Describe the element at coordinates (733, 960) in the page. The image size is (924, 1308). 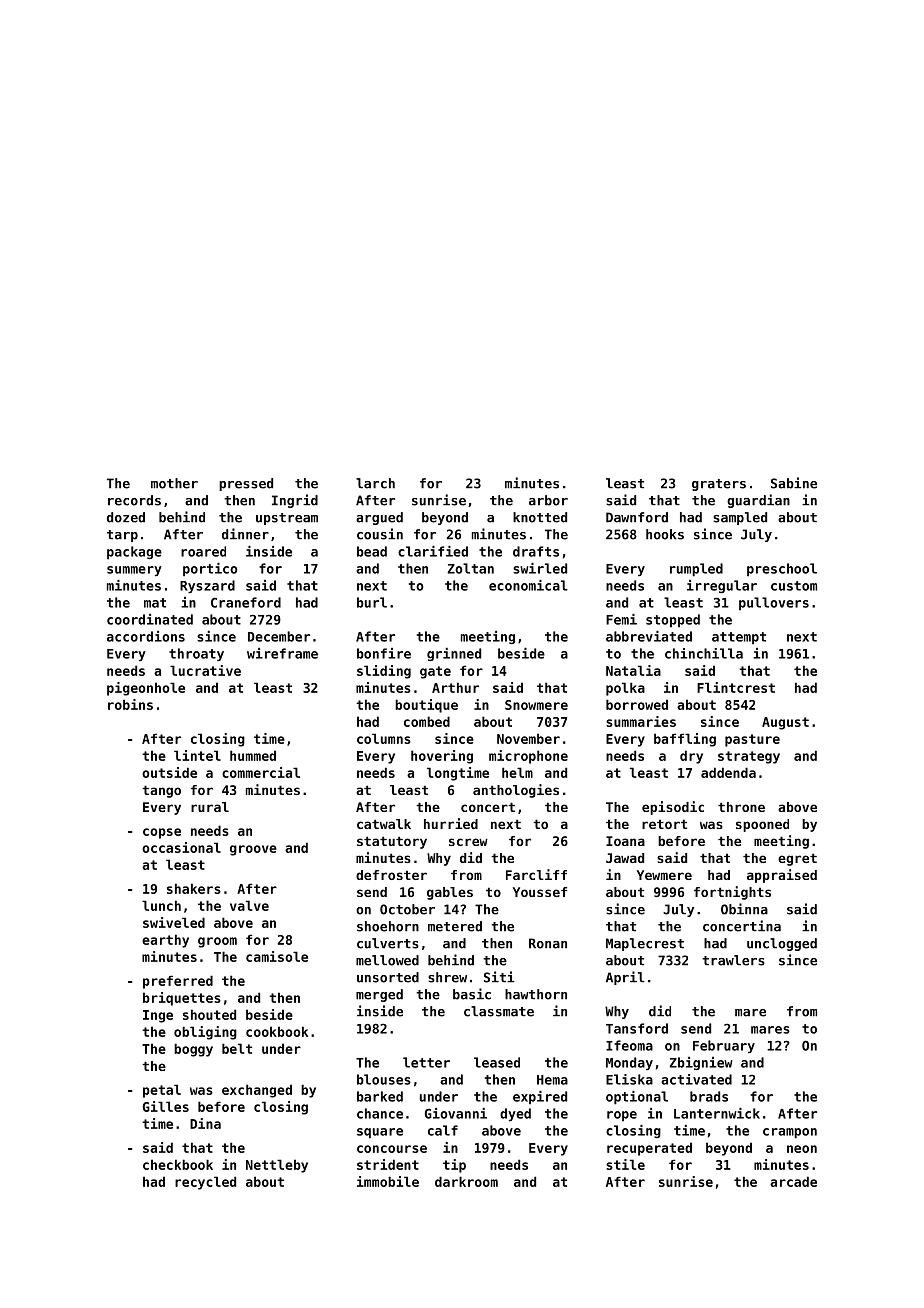
I see `trawlers` at that location.
